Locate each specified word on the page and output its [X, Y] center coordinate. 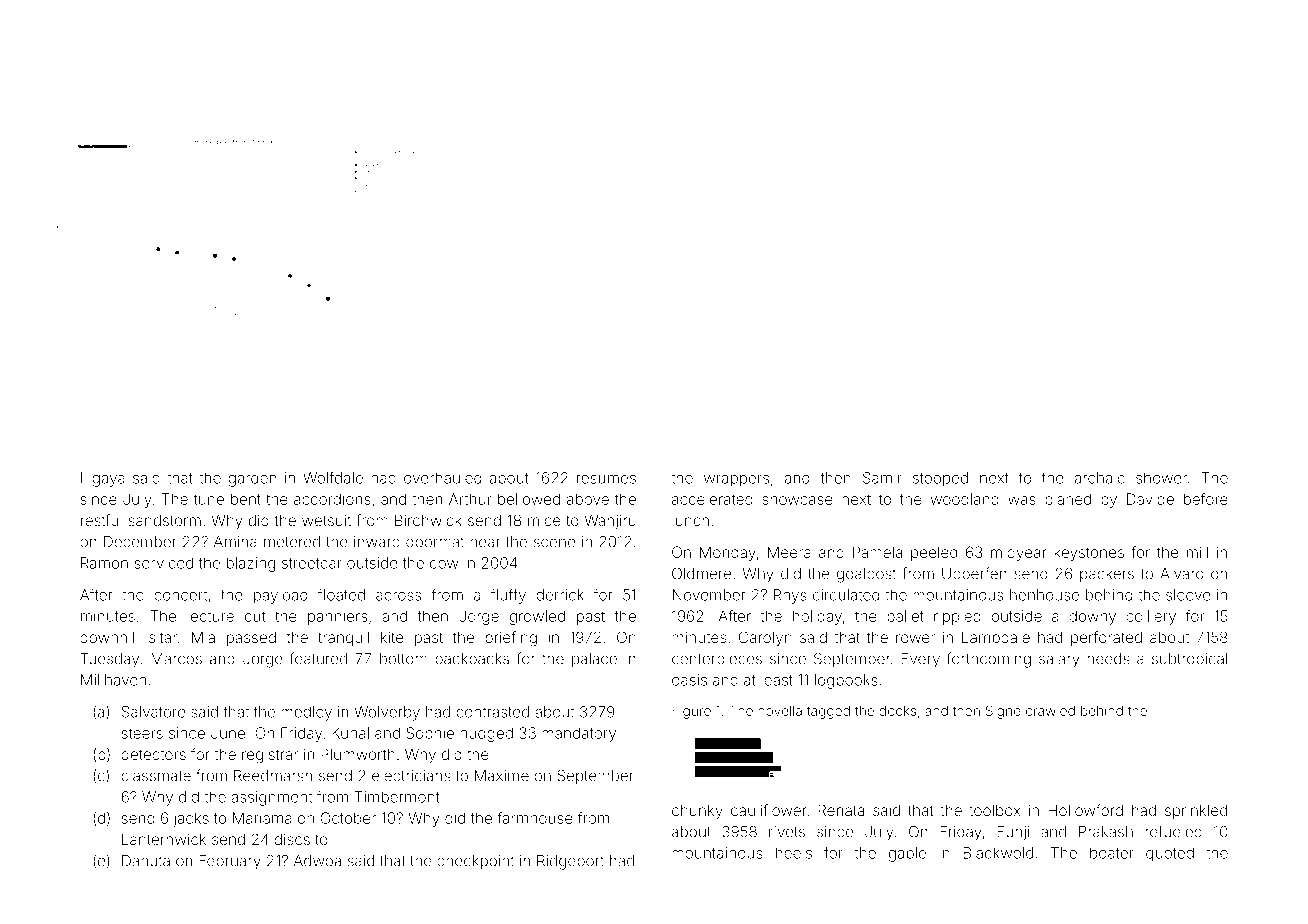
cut [255, 616]
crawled [1050, 711]
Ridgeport [570, 862]
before [1206, 499]
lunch [690, 520]
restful [101, 520]
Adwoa [317, 861]
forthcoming [989, 660]
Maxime [502, 776]
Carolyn [765, 638]
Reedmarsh [273, 776]
